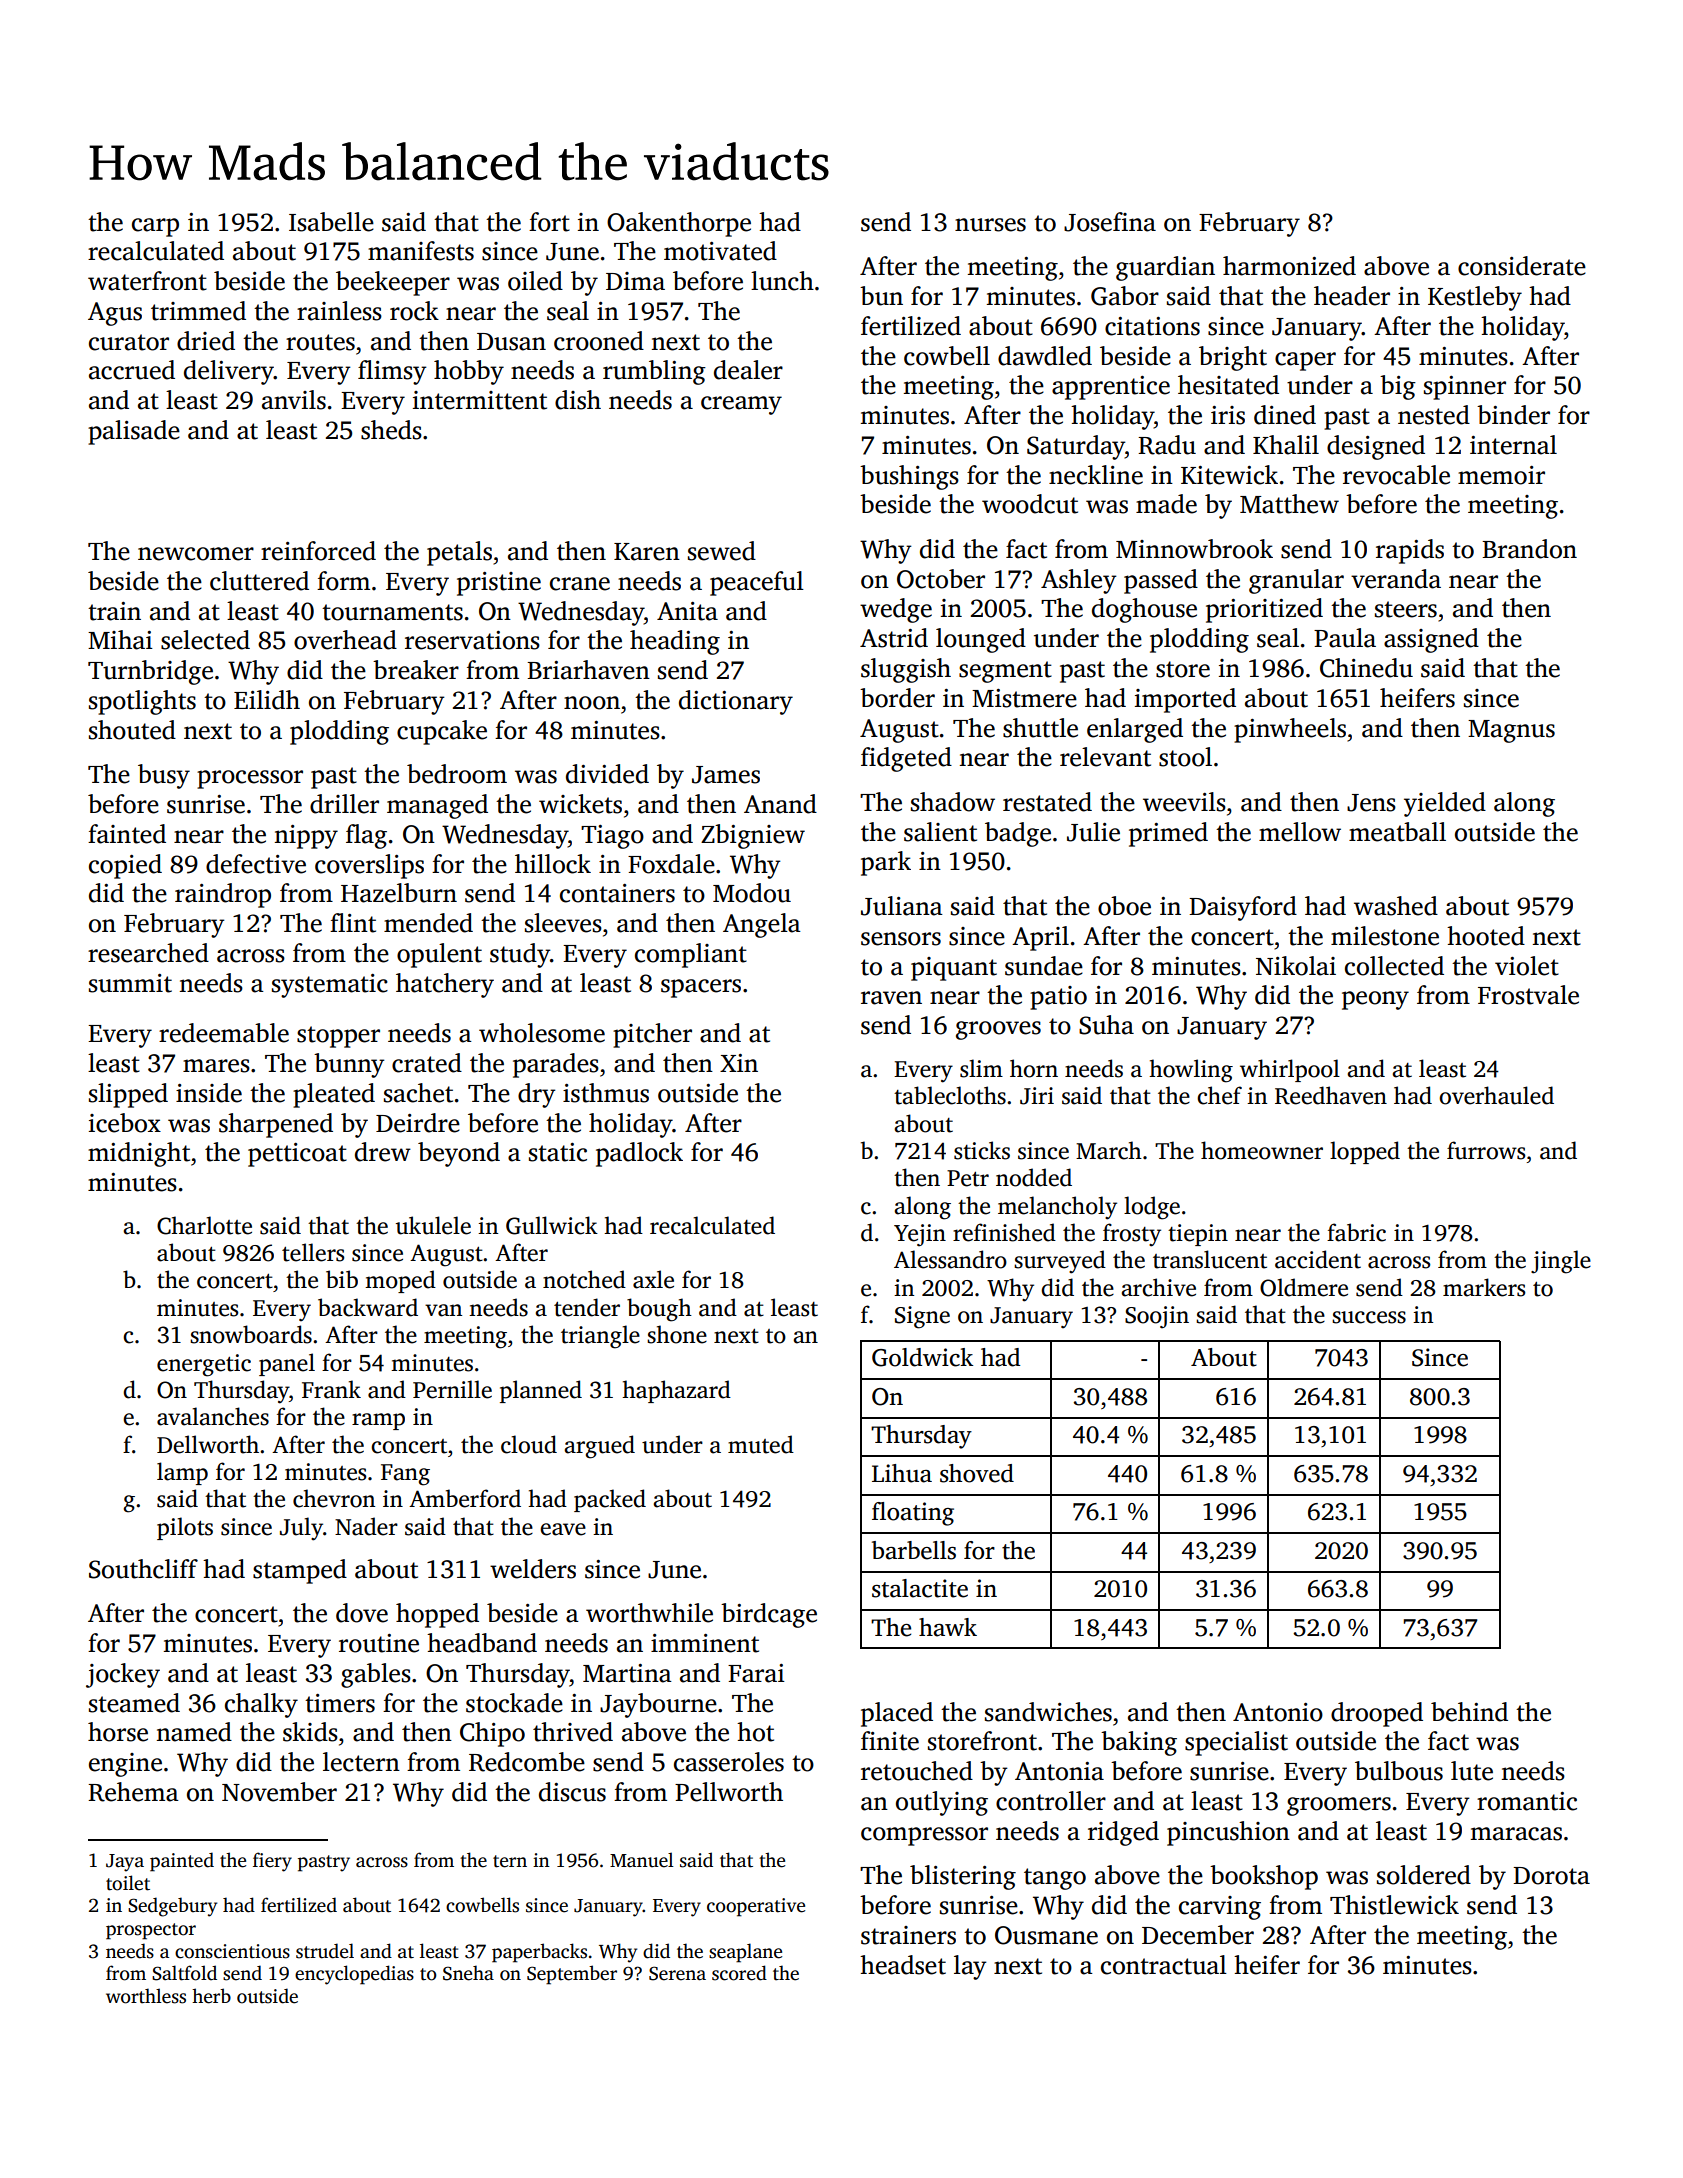 This page has width=1683, height=2178. What do you see at coordinates (362, 1613) in the page?
I see `dove` at bounding box center [362, 1613].
